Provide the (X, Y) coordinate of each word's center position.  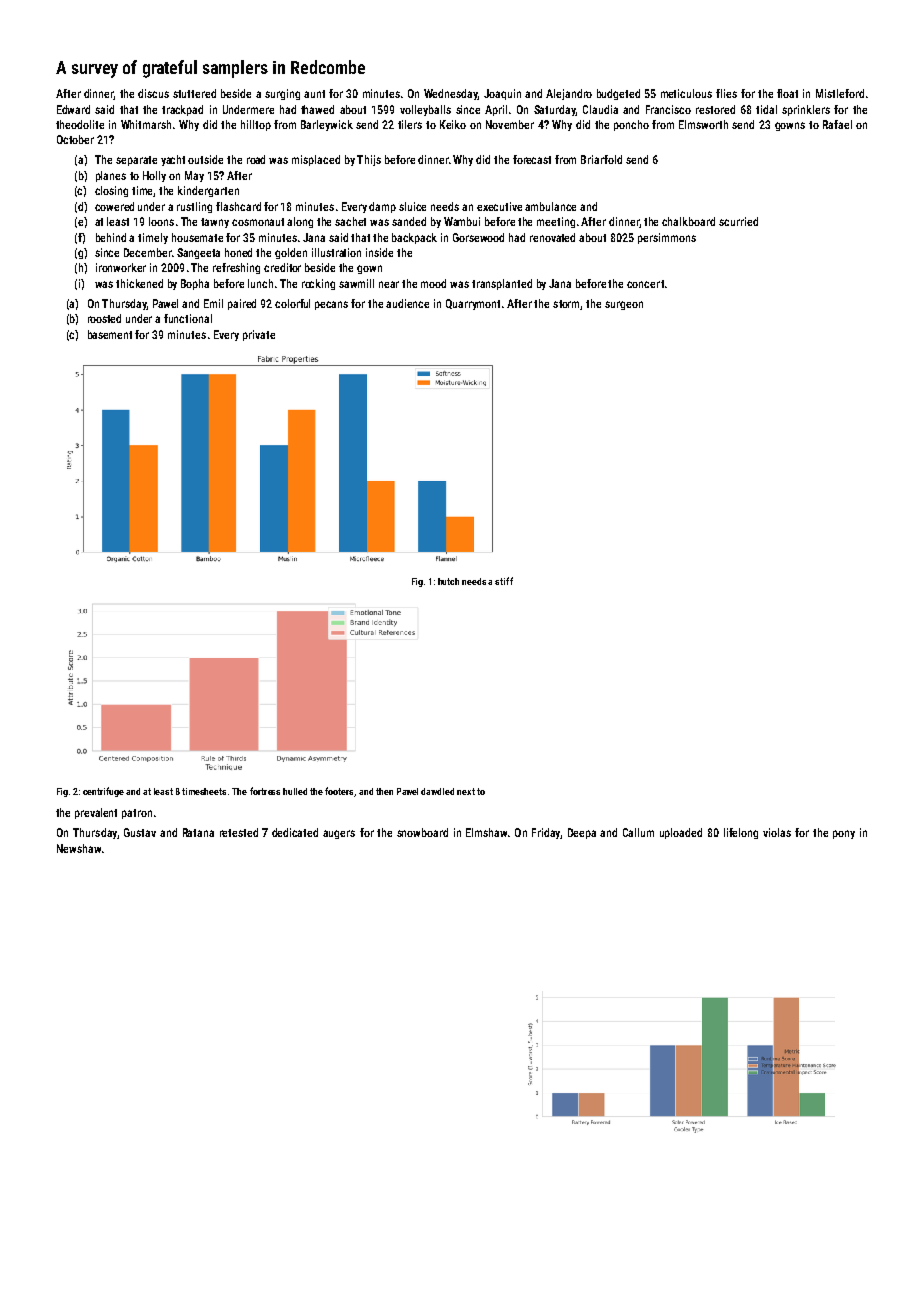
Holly (154, 176)
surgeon (624, 305)
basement (110, 334)
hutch (448, 581)
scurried (738, 221)
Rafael (837, 124)
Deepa (582, 833)
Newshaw (79, 848)
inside (379, 252)
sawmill (356, 283)
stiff (504, 581)
